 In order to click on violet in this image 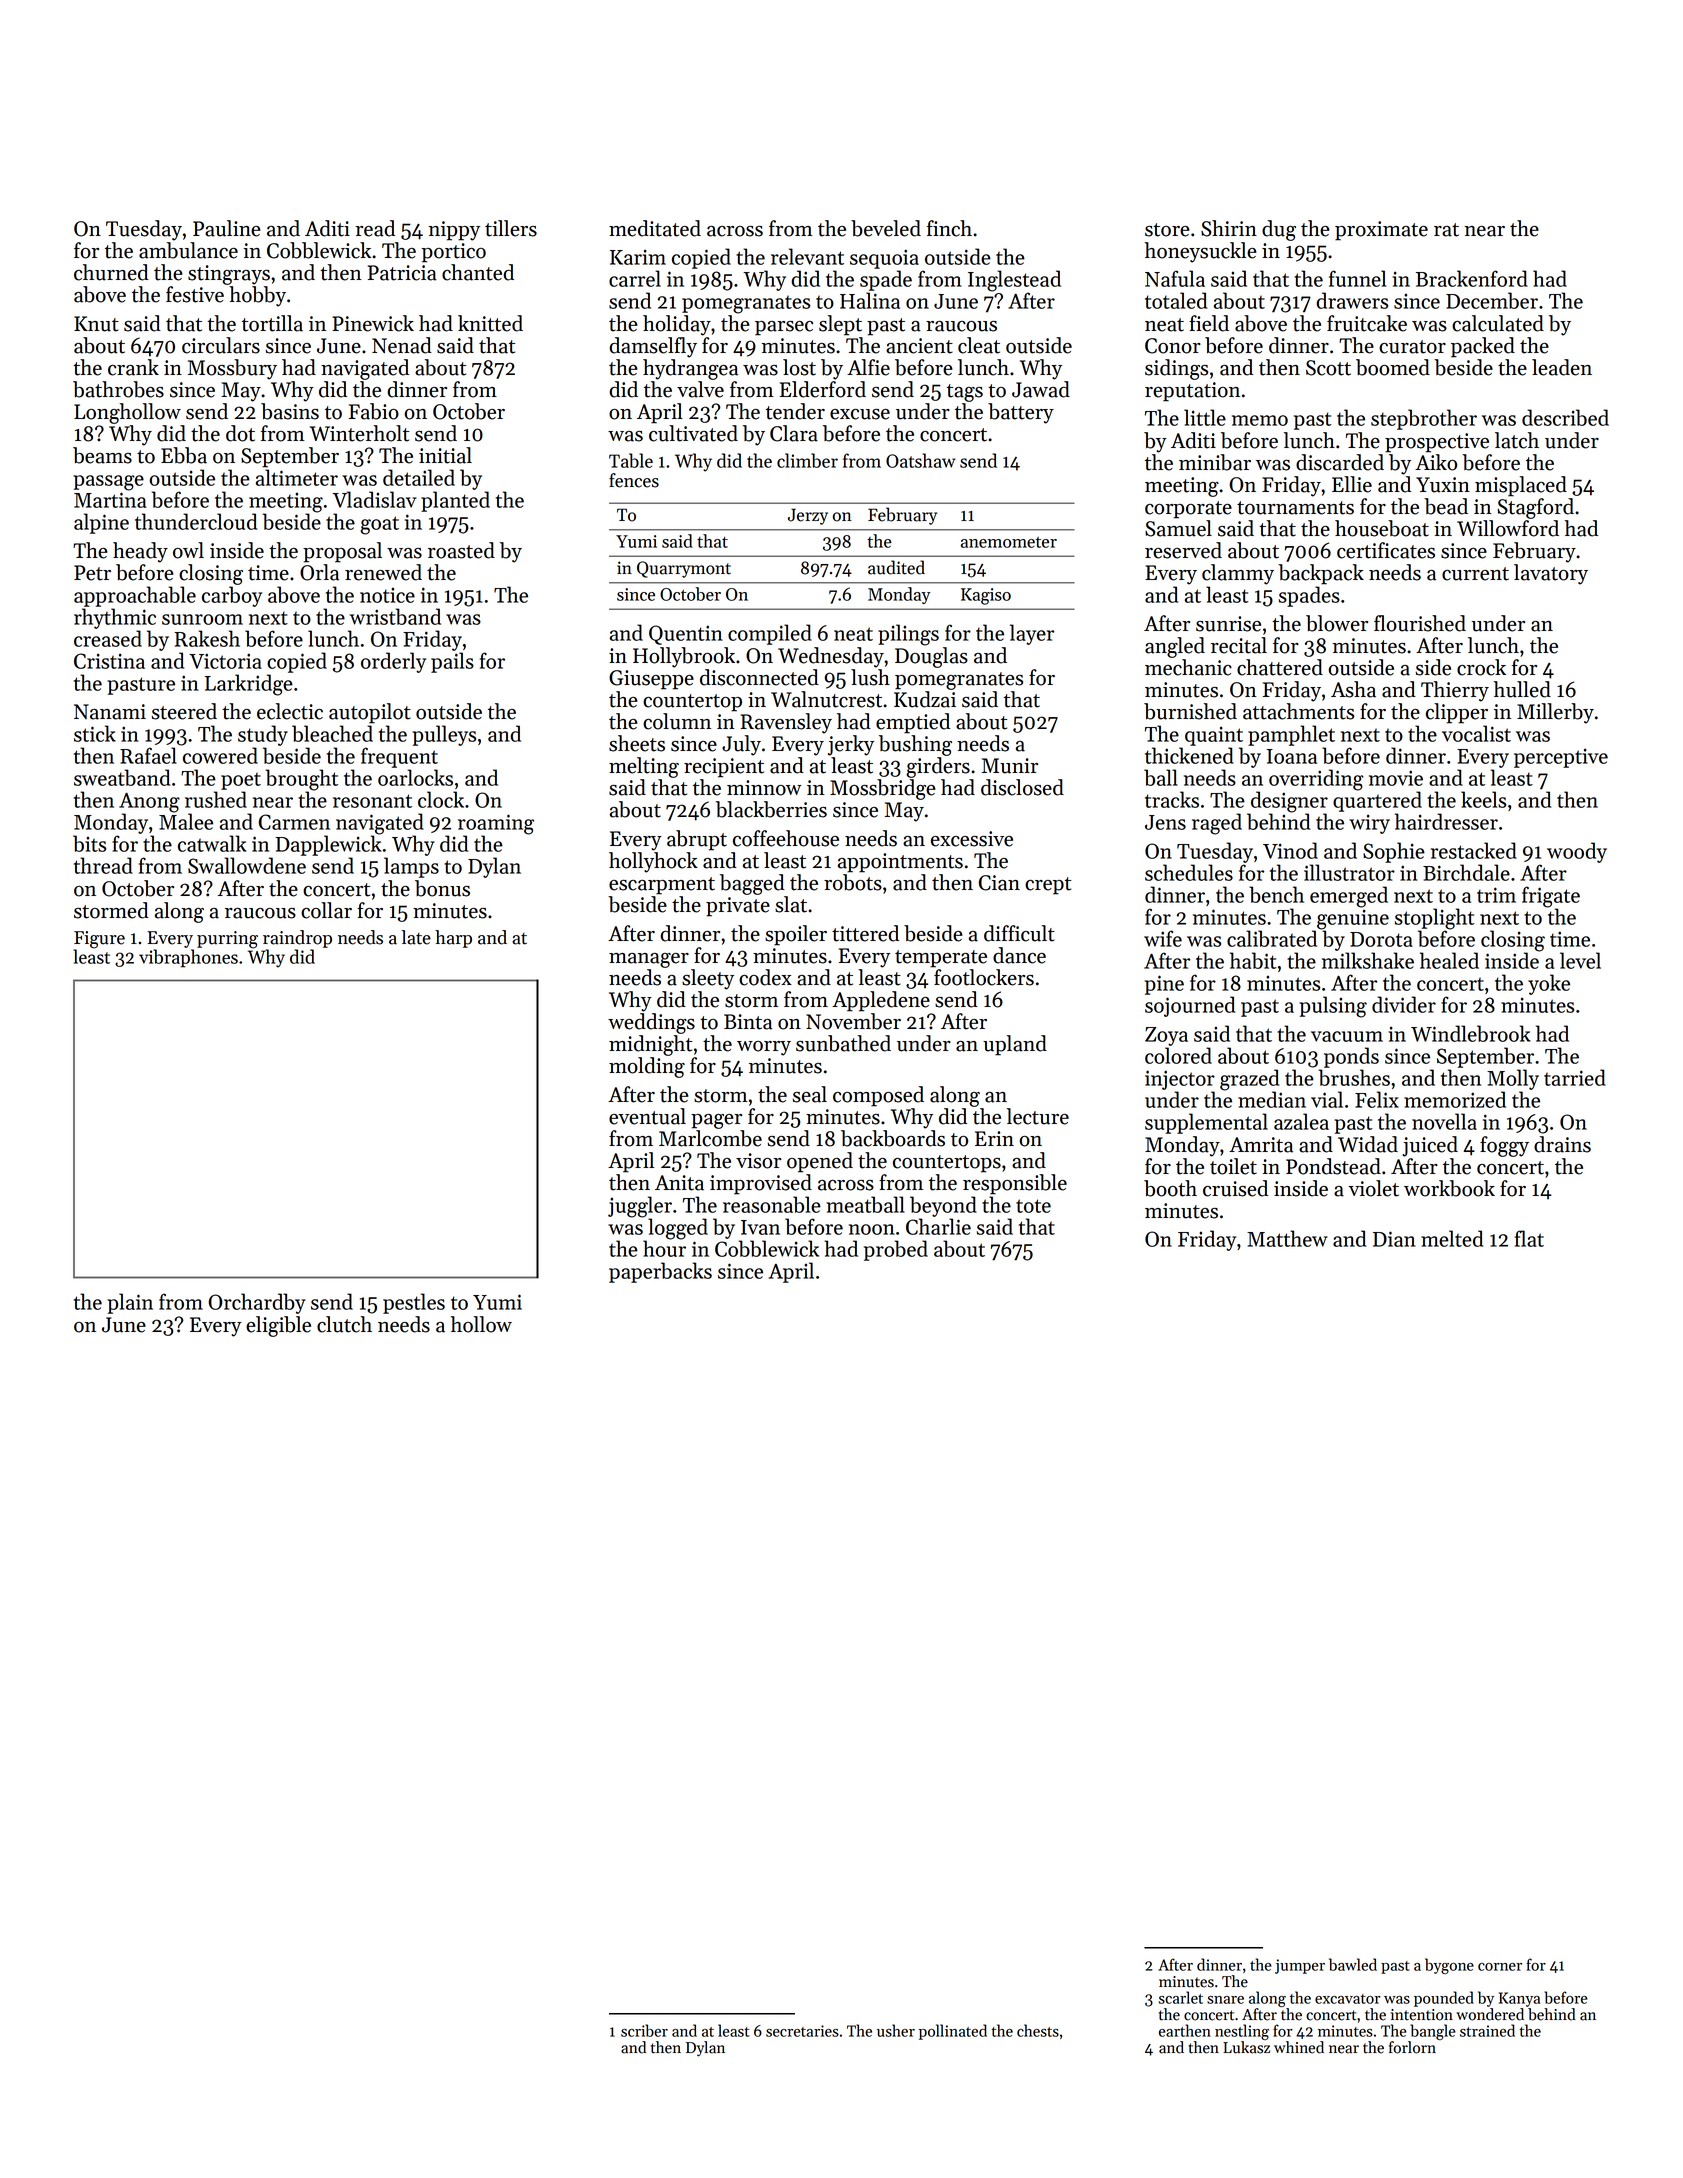, I will do `click(1374, 1188)`.
